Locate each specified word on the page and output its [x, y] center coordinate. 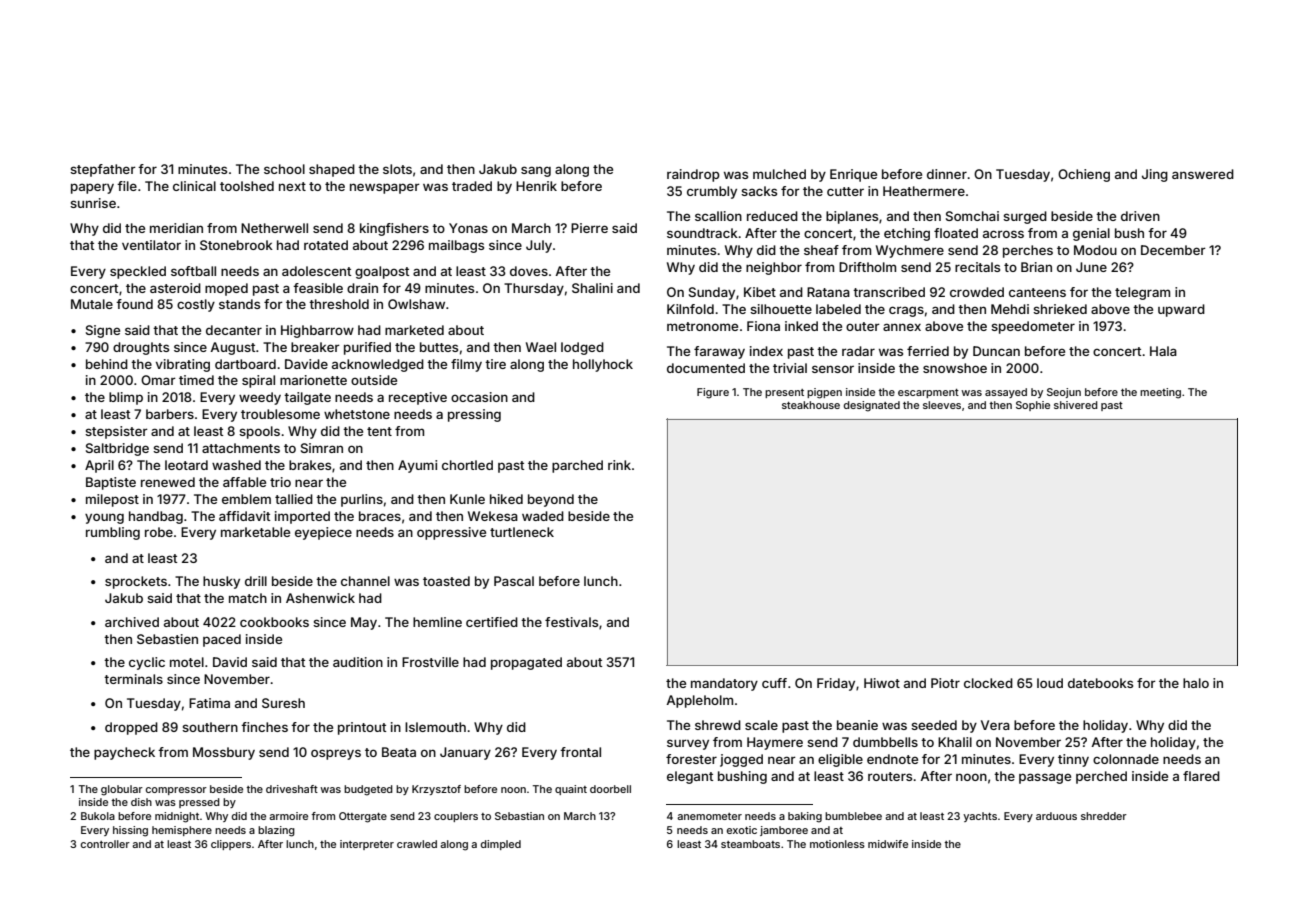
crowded [977, 292]
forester [691, 759]
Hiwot [882, 683]
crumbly [712, 192]
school [284, 169]
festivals [571, 622]
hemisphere [182, 831]
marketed [414, 330]
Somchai [972, 216]
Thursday [534, 289]
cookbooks [274, 622]
